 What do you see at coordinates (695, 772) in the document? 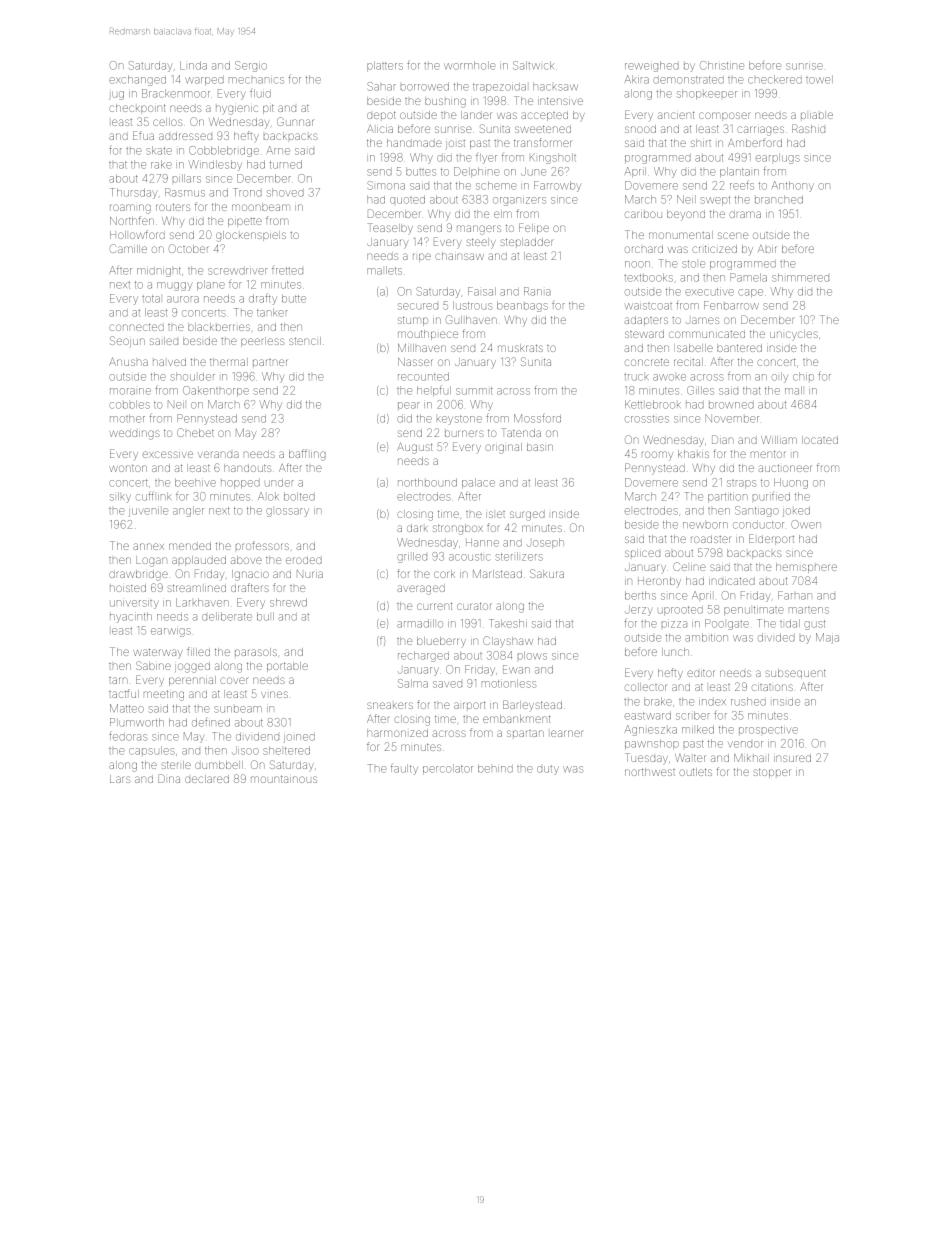
I see `outlets` at bounding box center [695, 772].
